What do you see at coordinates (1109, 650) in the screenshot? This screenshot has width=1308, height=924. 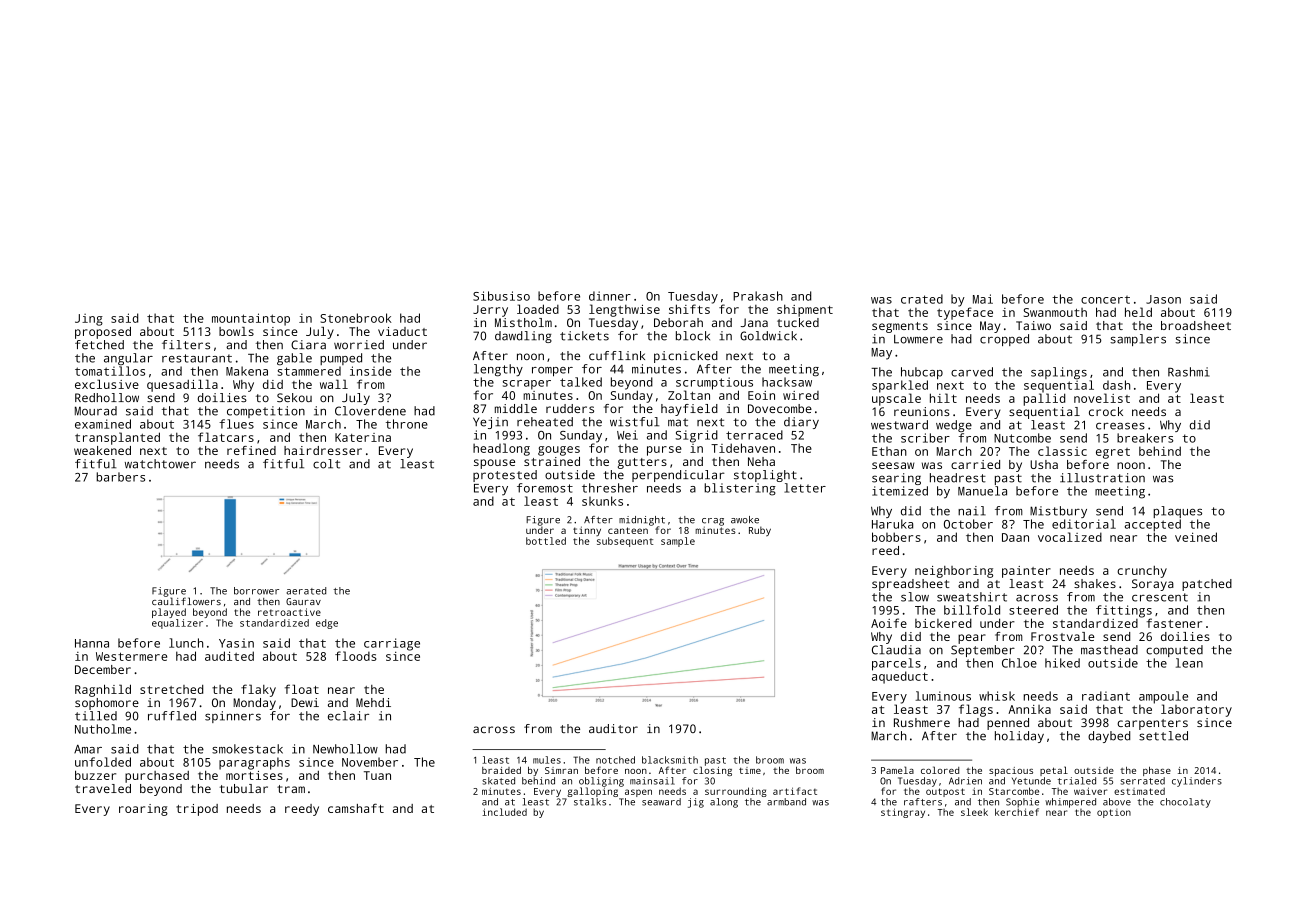 I see `masthead` at bounding box center [1109, 650].
